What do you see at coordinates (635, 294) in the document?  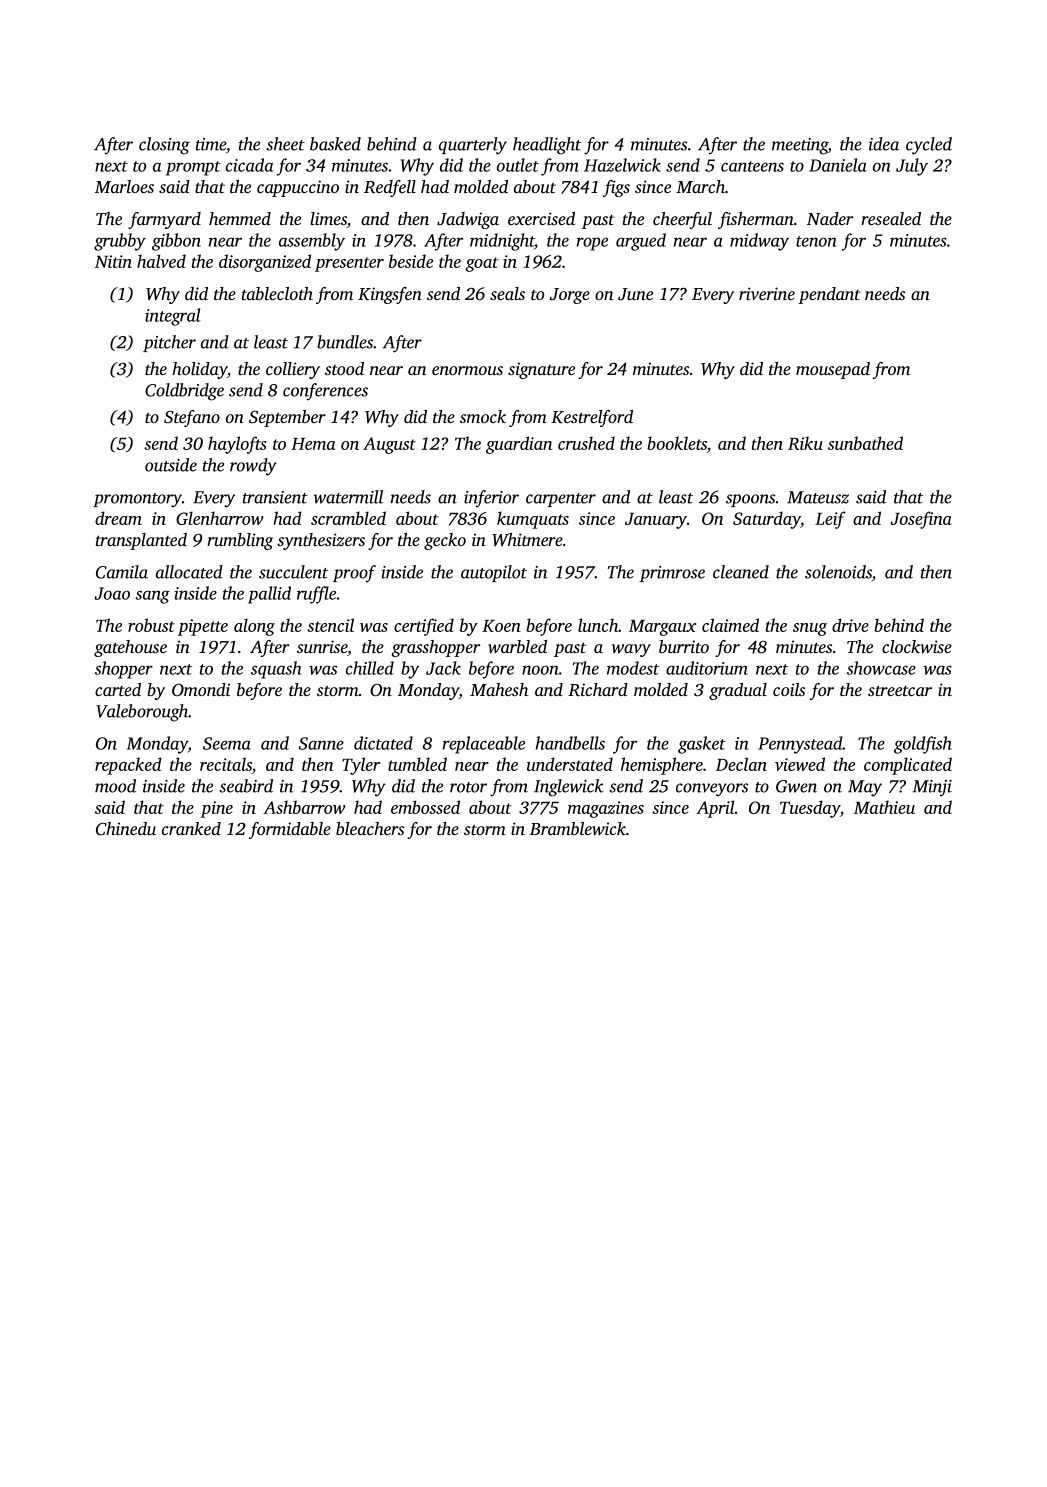 I see `June` at bounding box center [635, 294].
